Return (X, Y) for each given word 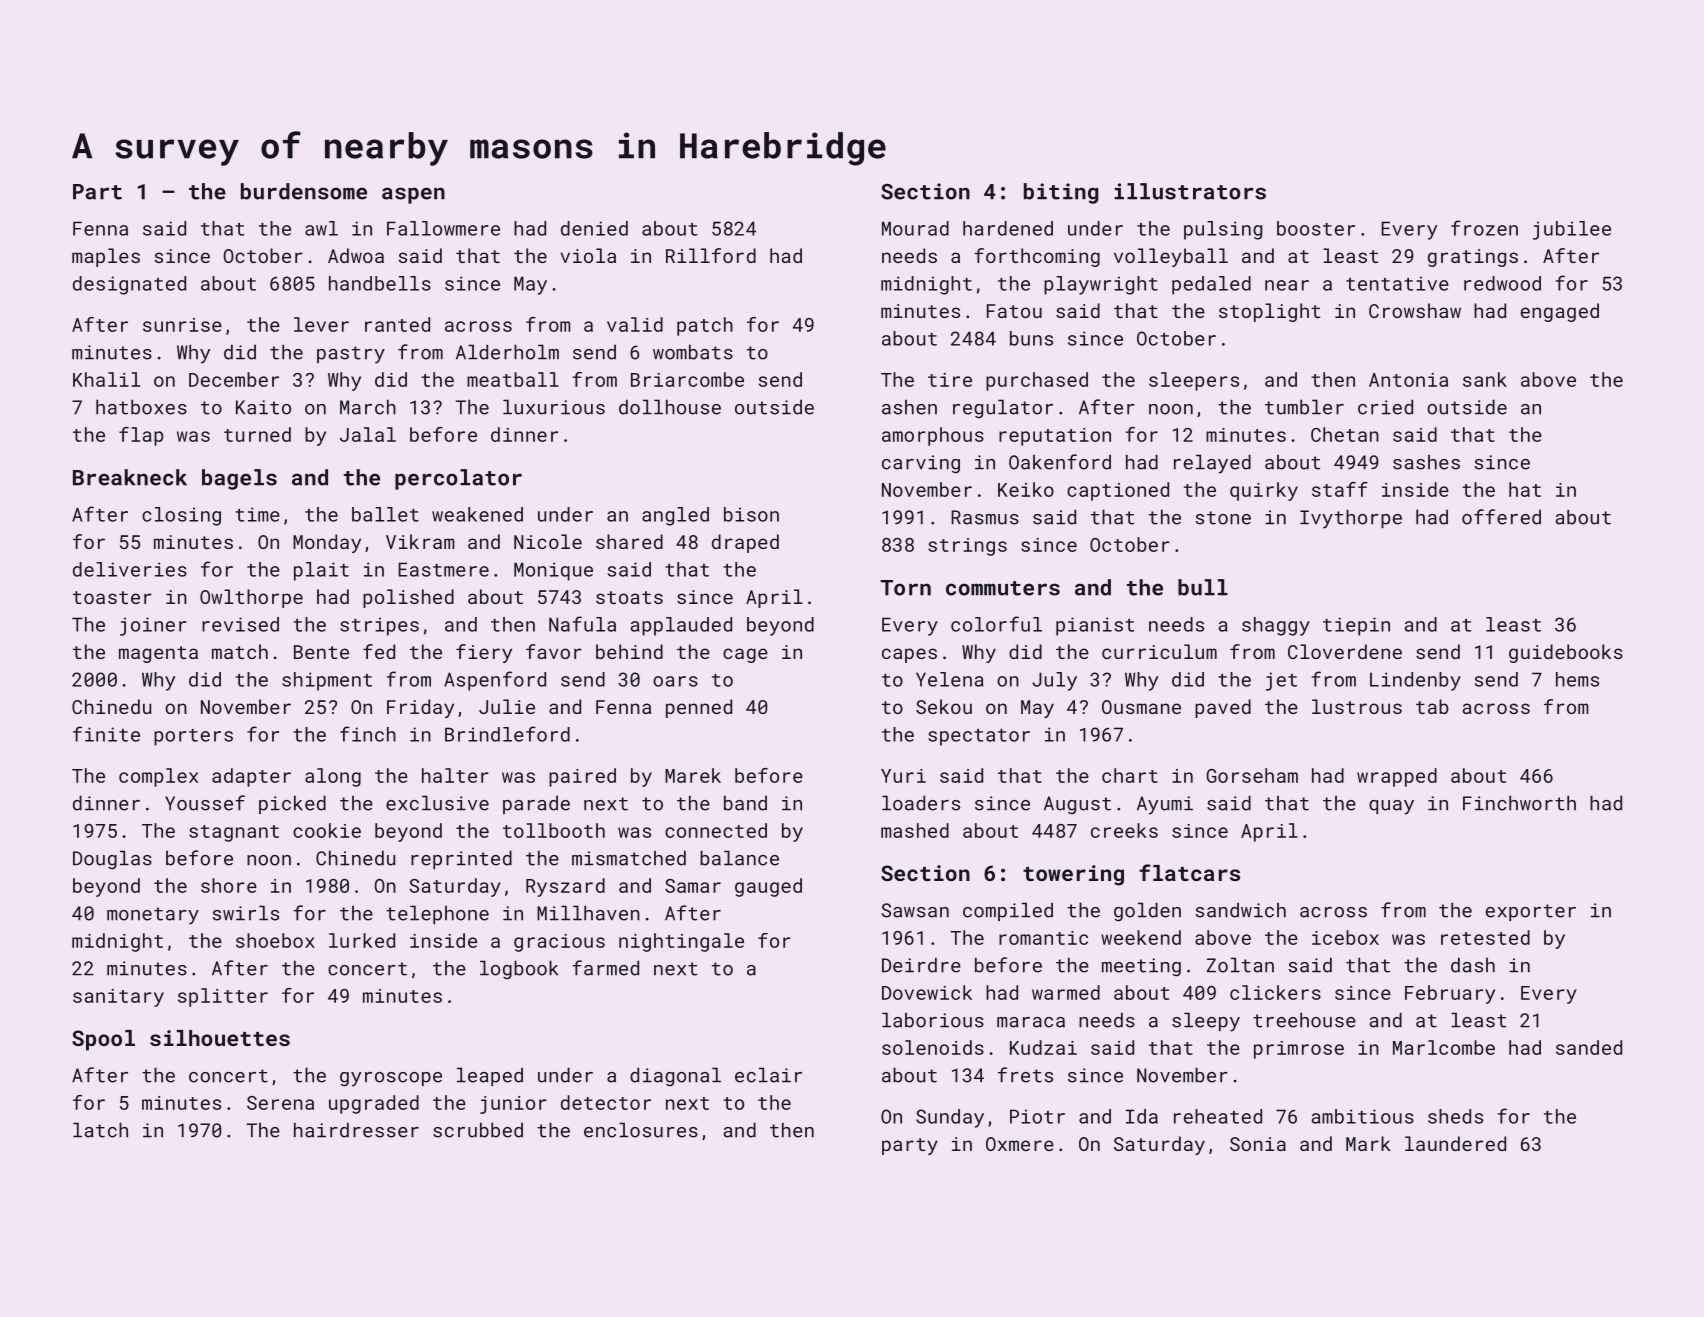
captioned (1118, 491)
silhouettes (220, 1038)
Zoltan (1240, 965)
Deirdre (921, 965)
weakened (477, 514)
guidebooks (1566, 653)
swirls (245, 913)
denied (594, 228)
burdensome (304, 191)
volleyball (1171, 257)
